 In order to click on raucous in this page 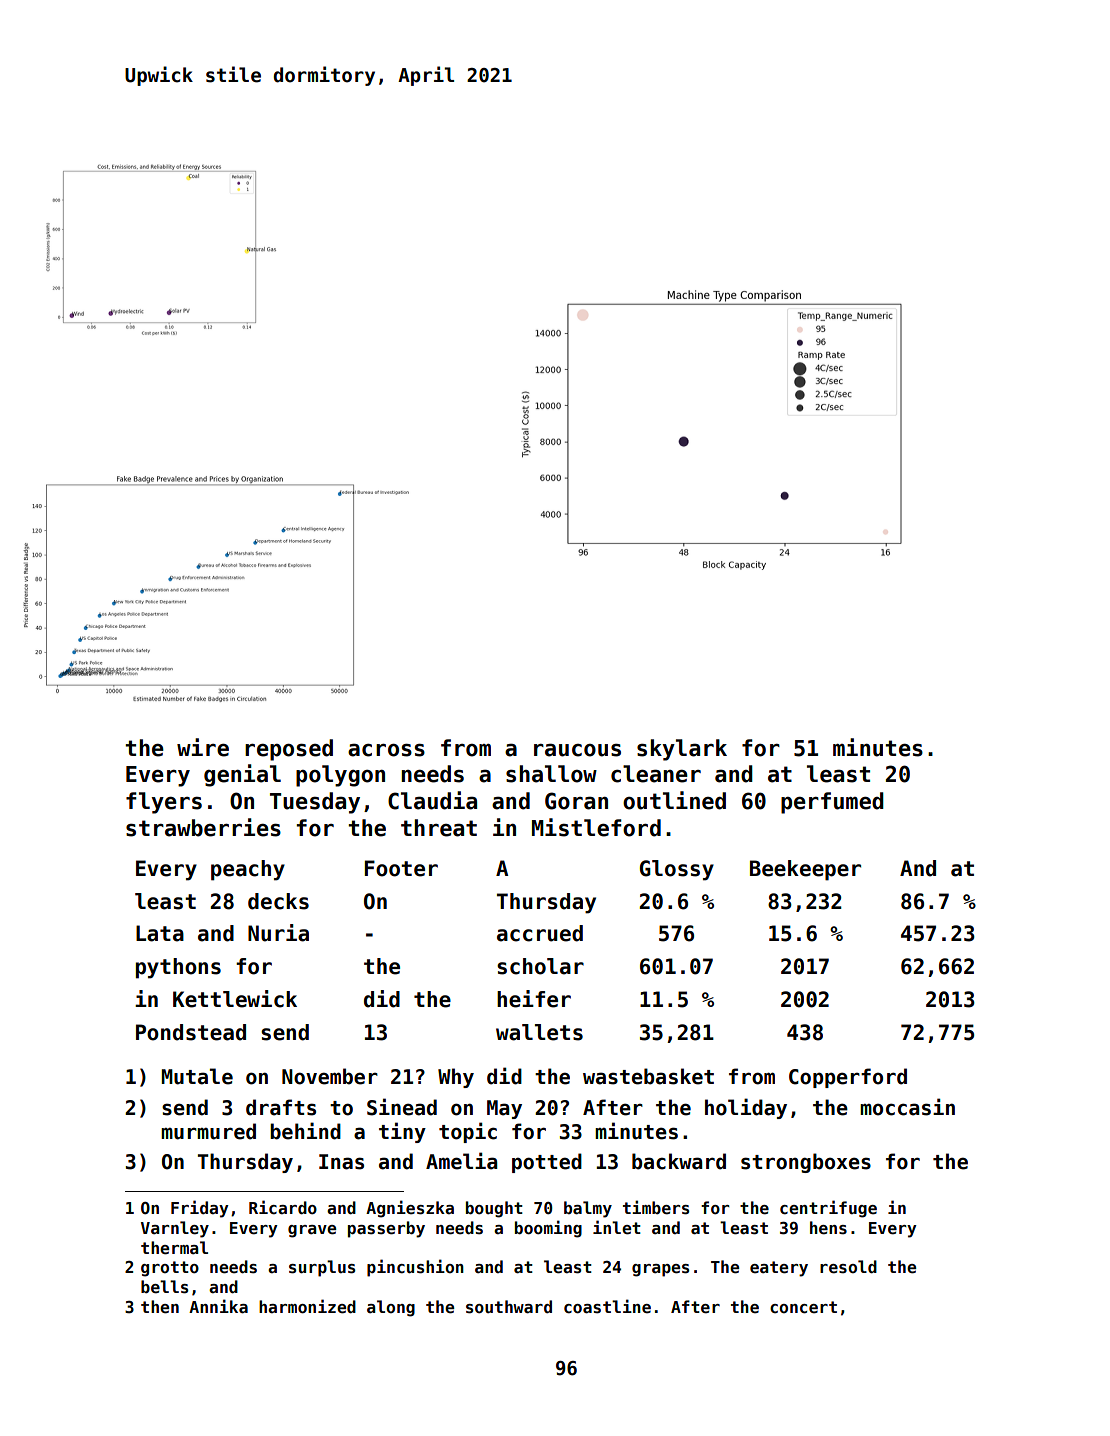, I will do `click(577, 750)`.
